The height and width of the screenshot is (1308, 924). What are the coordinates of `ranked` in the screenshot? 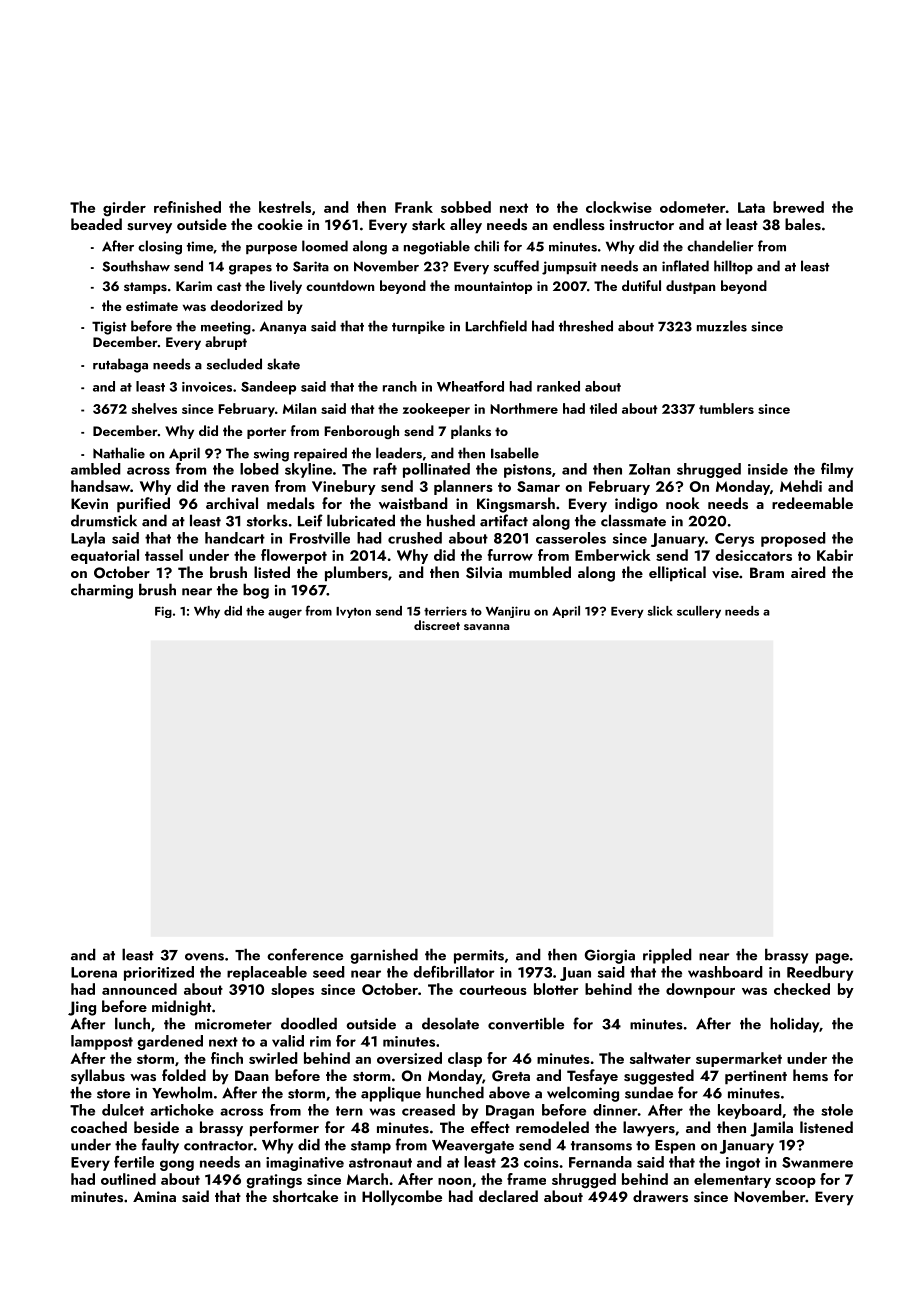 It's located at (558, 386).
